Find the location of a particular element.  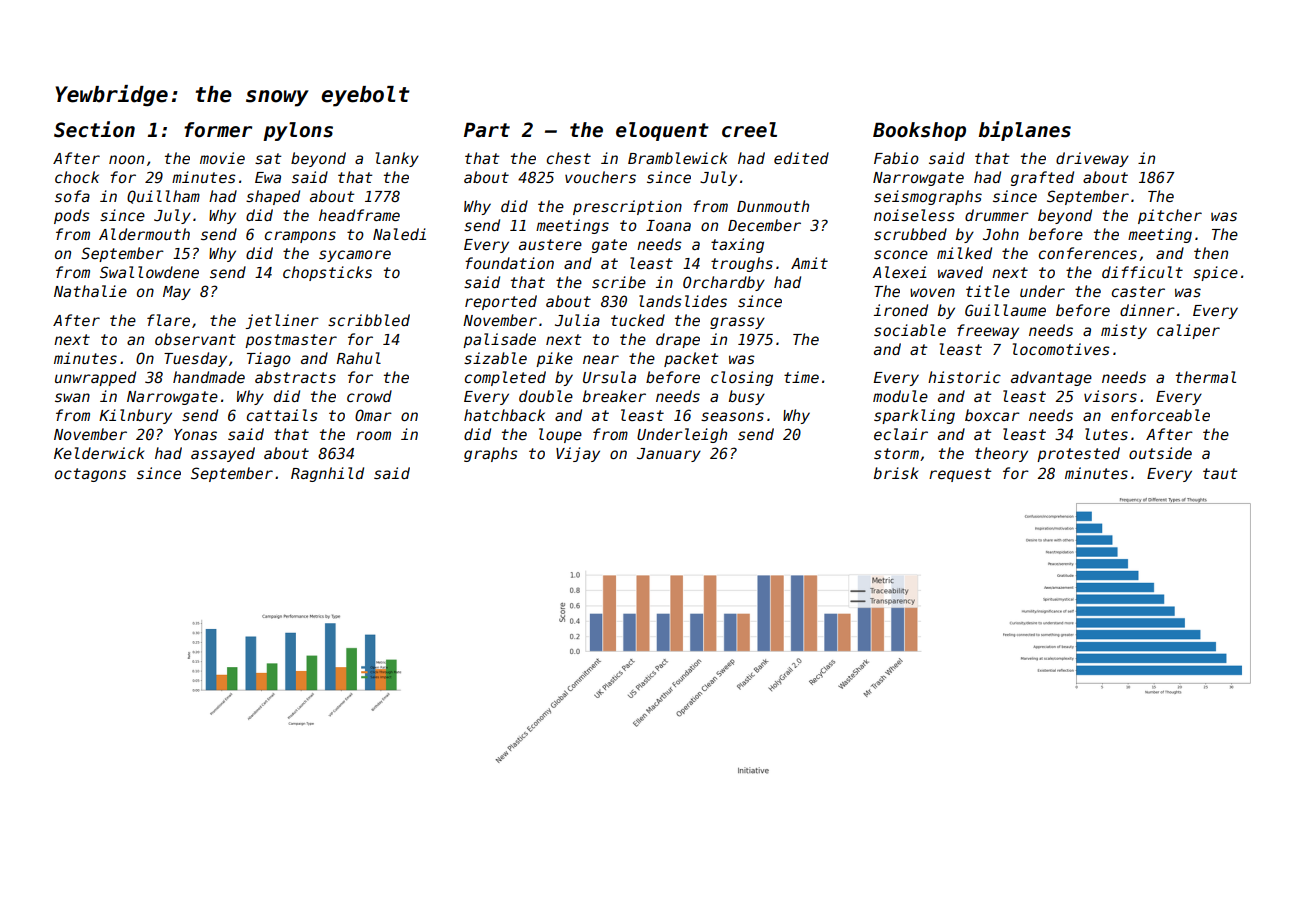

former is located at coordinates (218, 130).
